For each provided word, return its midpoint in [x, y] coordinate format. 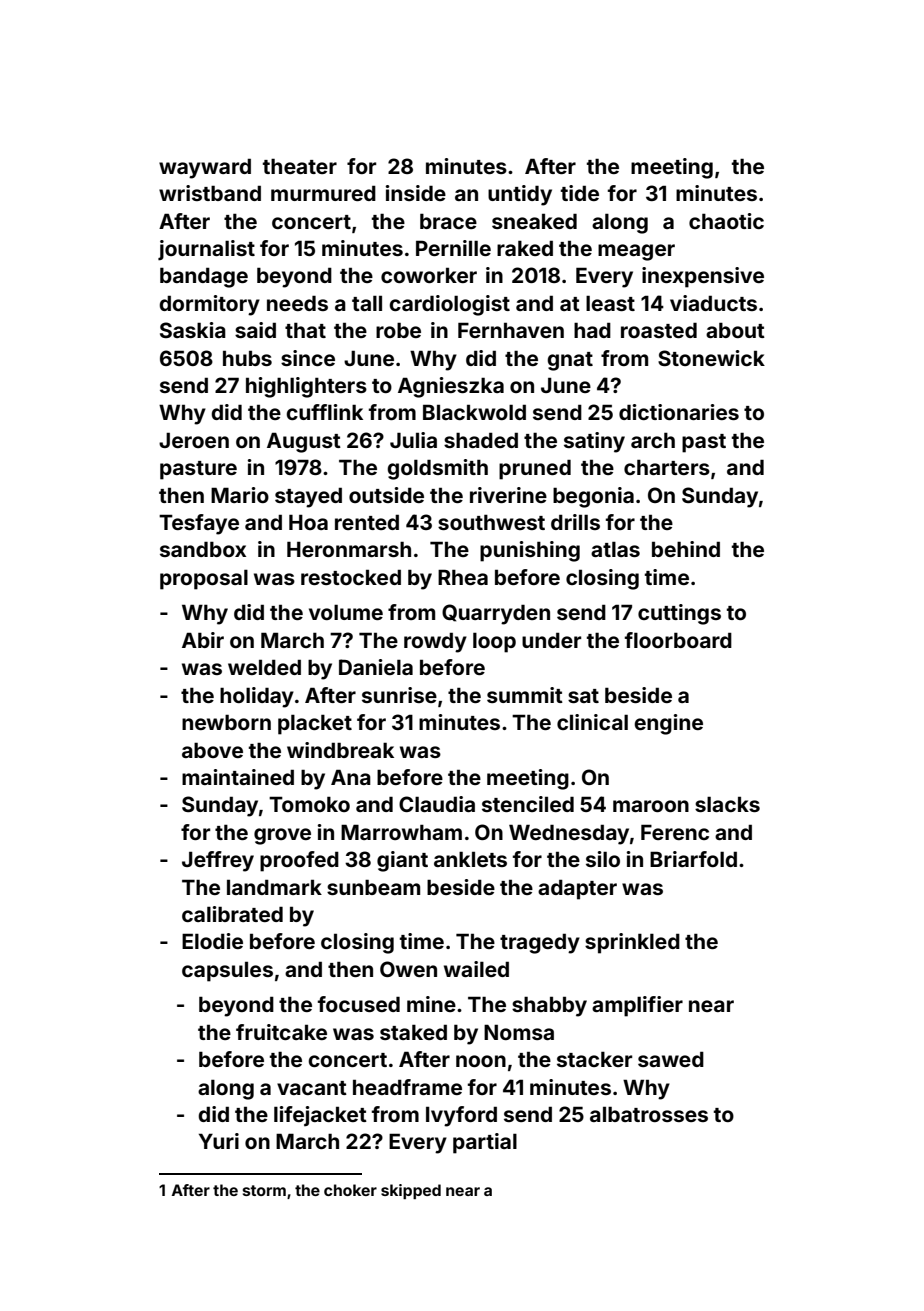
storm [264, 1190]
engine [668, 724]
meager [636, 252]
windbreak [340, 750]
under [551, 640]
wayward [205, 168]
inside [416, 193]
